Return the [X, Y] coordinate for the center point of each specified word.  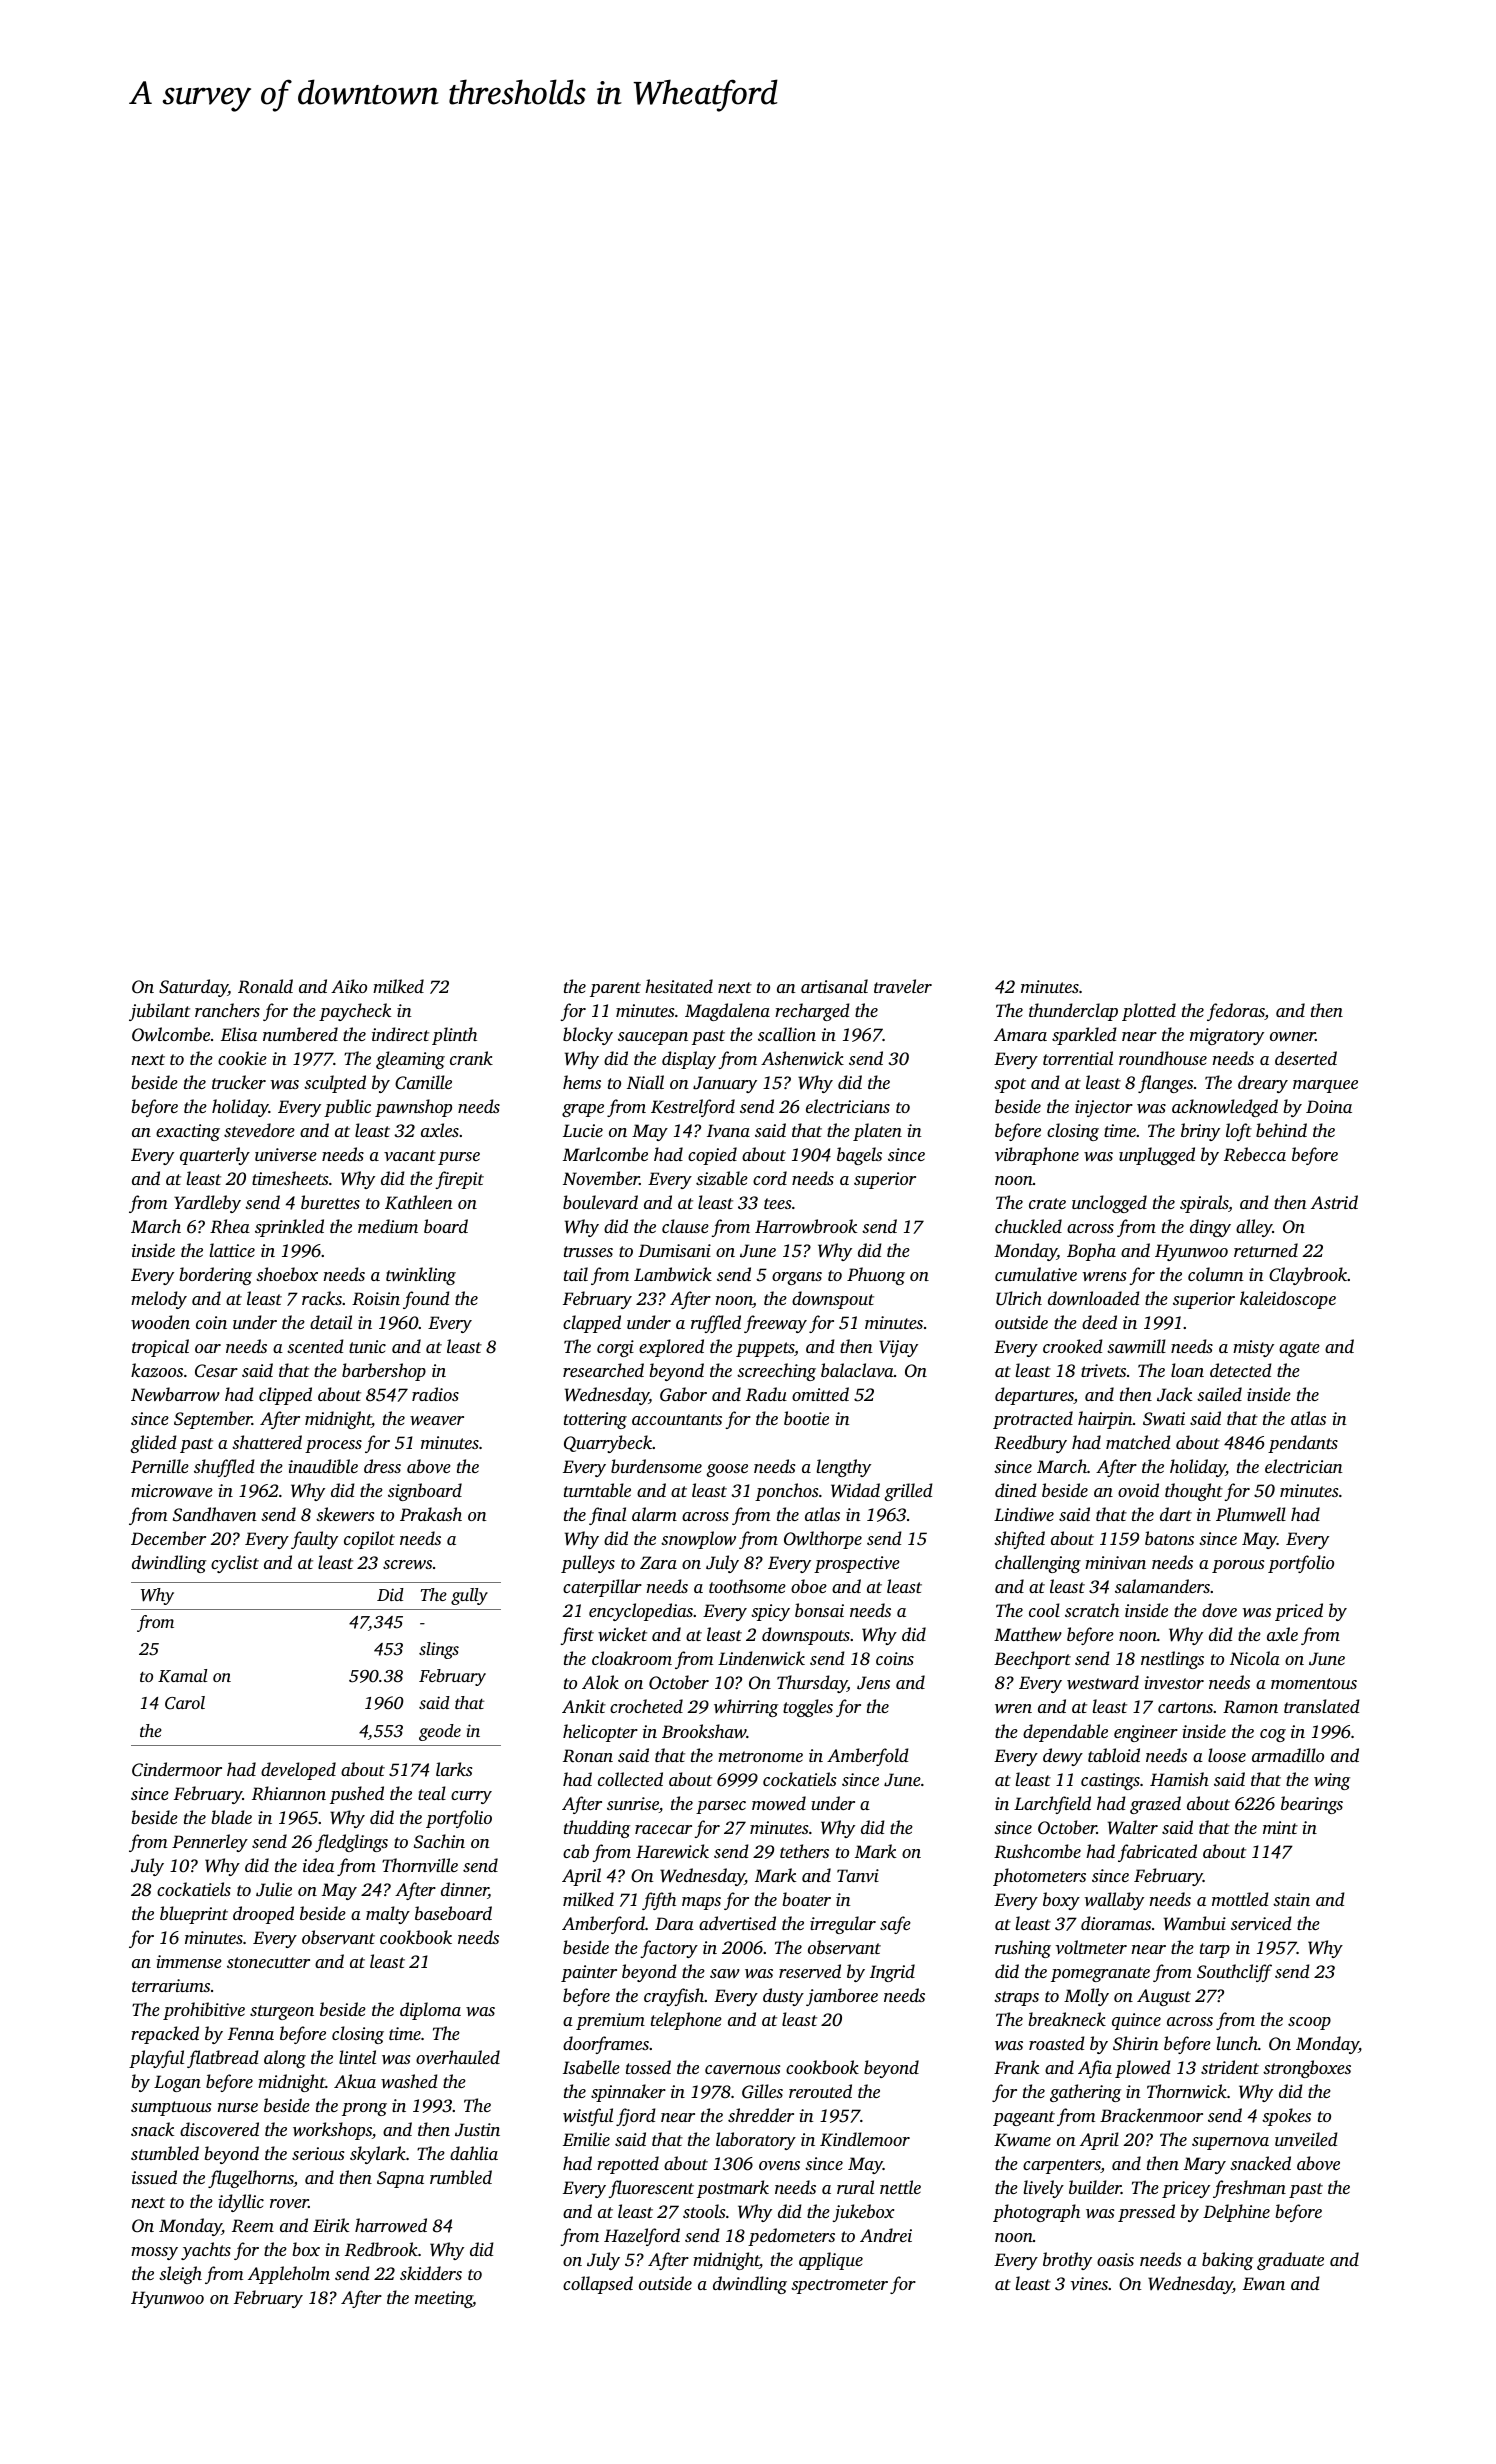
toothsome [747, 1586]
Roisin [376, 1299]
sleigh [180, 2275]
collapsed [598, 2285]
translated [1322, 1706]
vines [1089, 2283]
